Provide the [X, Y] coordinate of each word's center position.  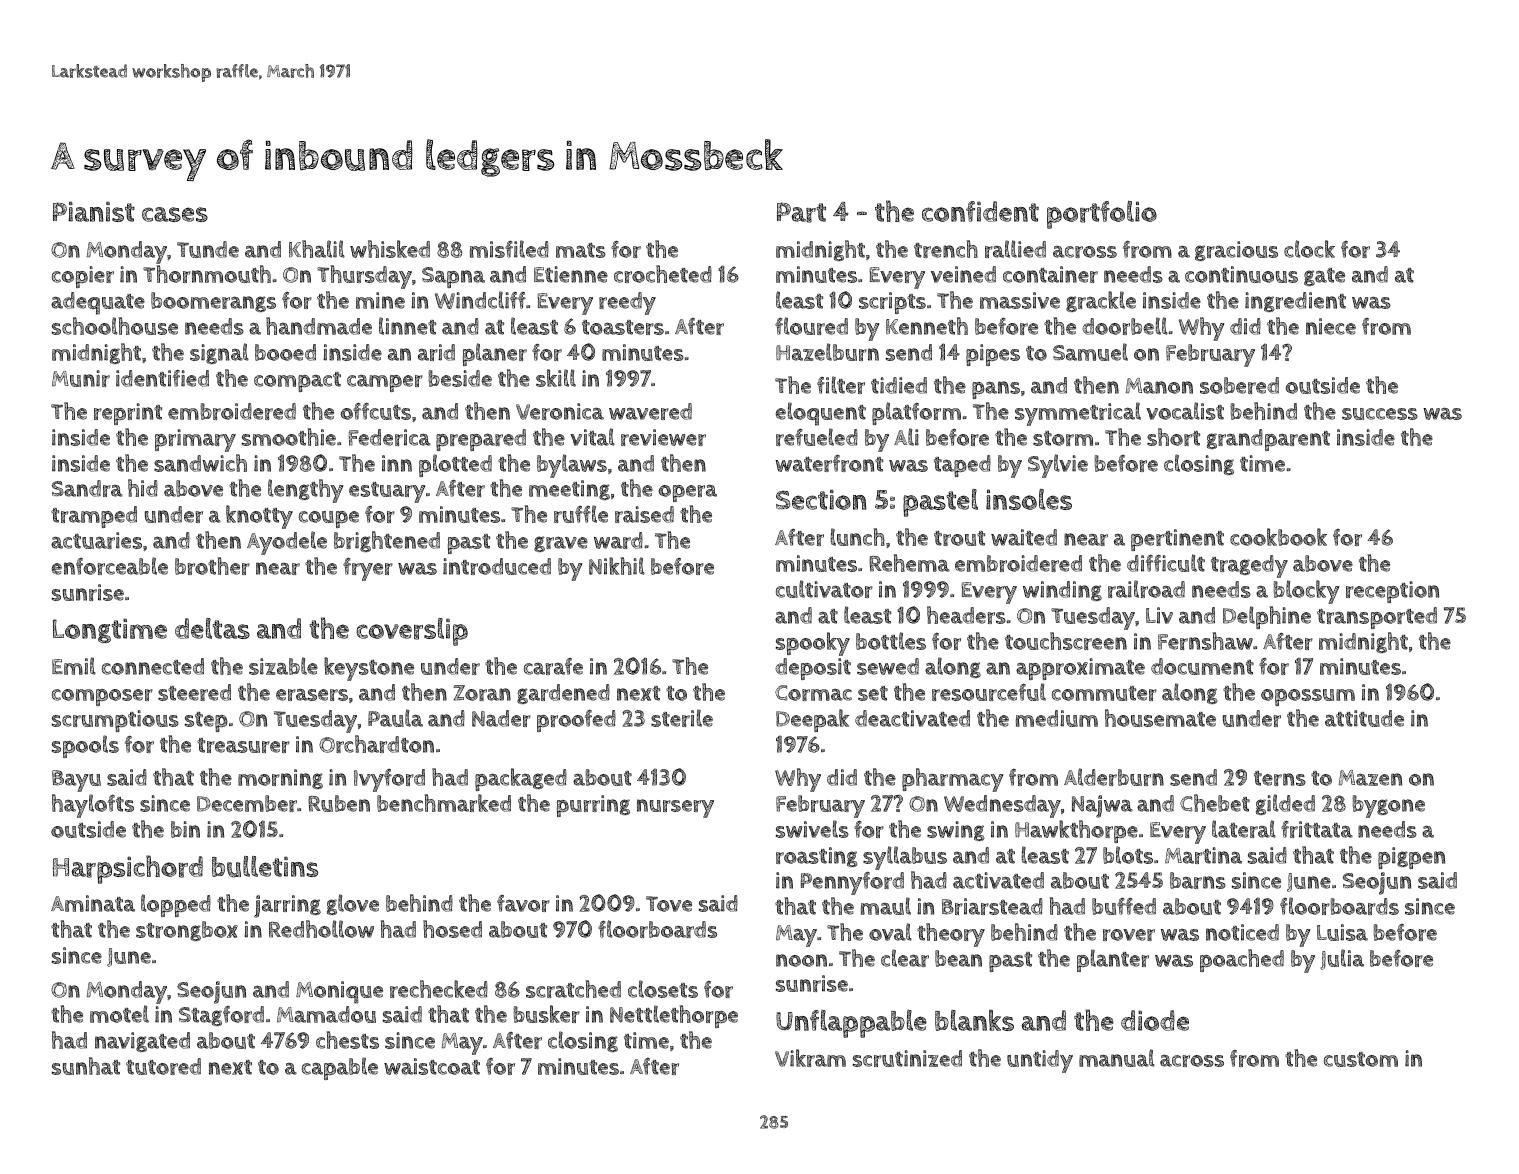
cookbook [1278, 537]
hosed [452, 929]
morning [280, 779]
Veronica [560, 411]
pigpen [1411, 858]
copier [83, 277]
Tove [669, 904]
